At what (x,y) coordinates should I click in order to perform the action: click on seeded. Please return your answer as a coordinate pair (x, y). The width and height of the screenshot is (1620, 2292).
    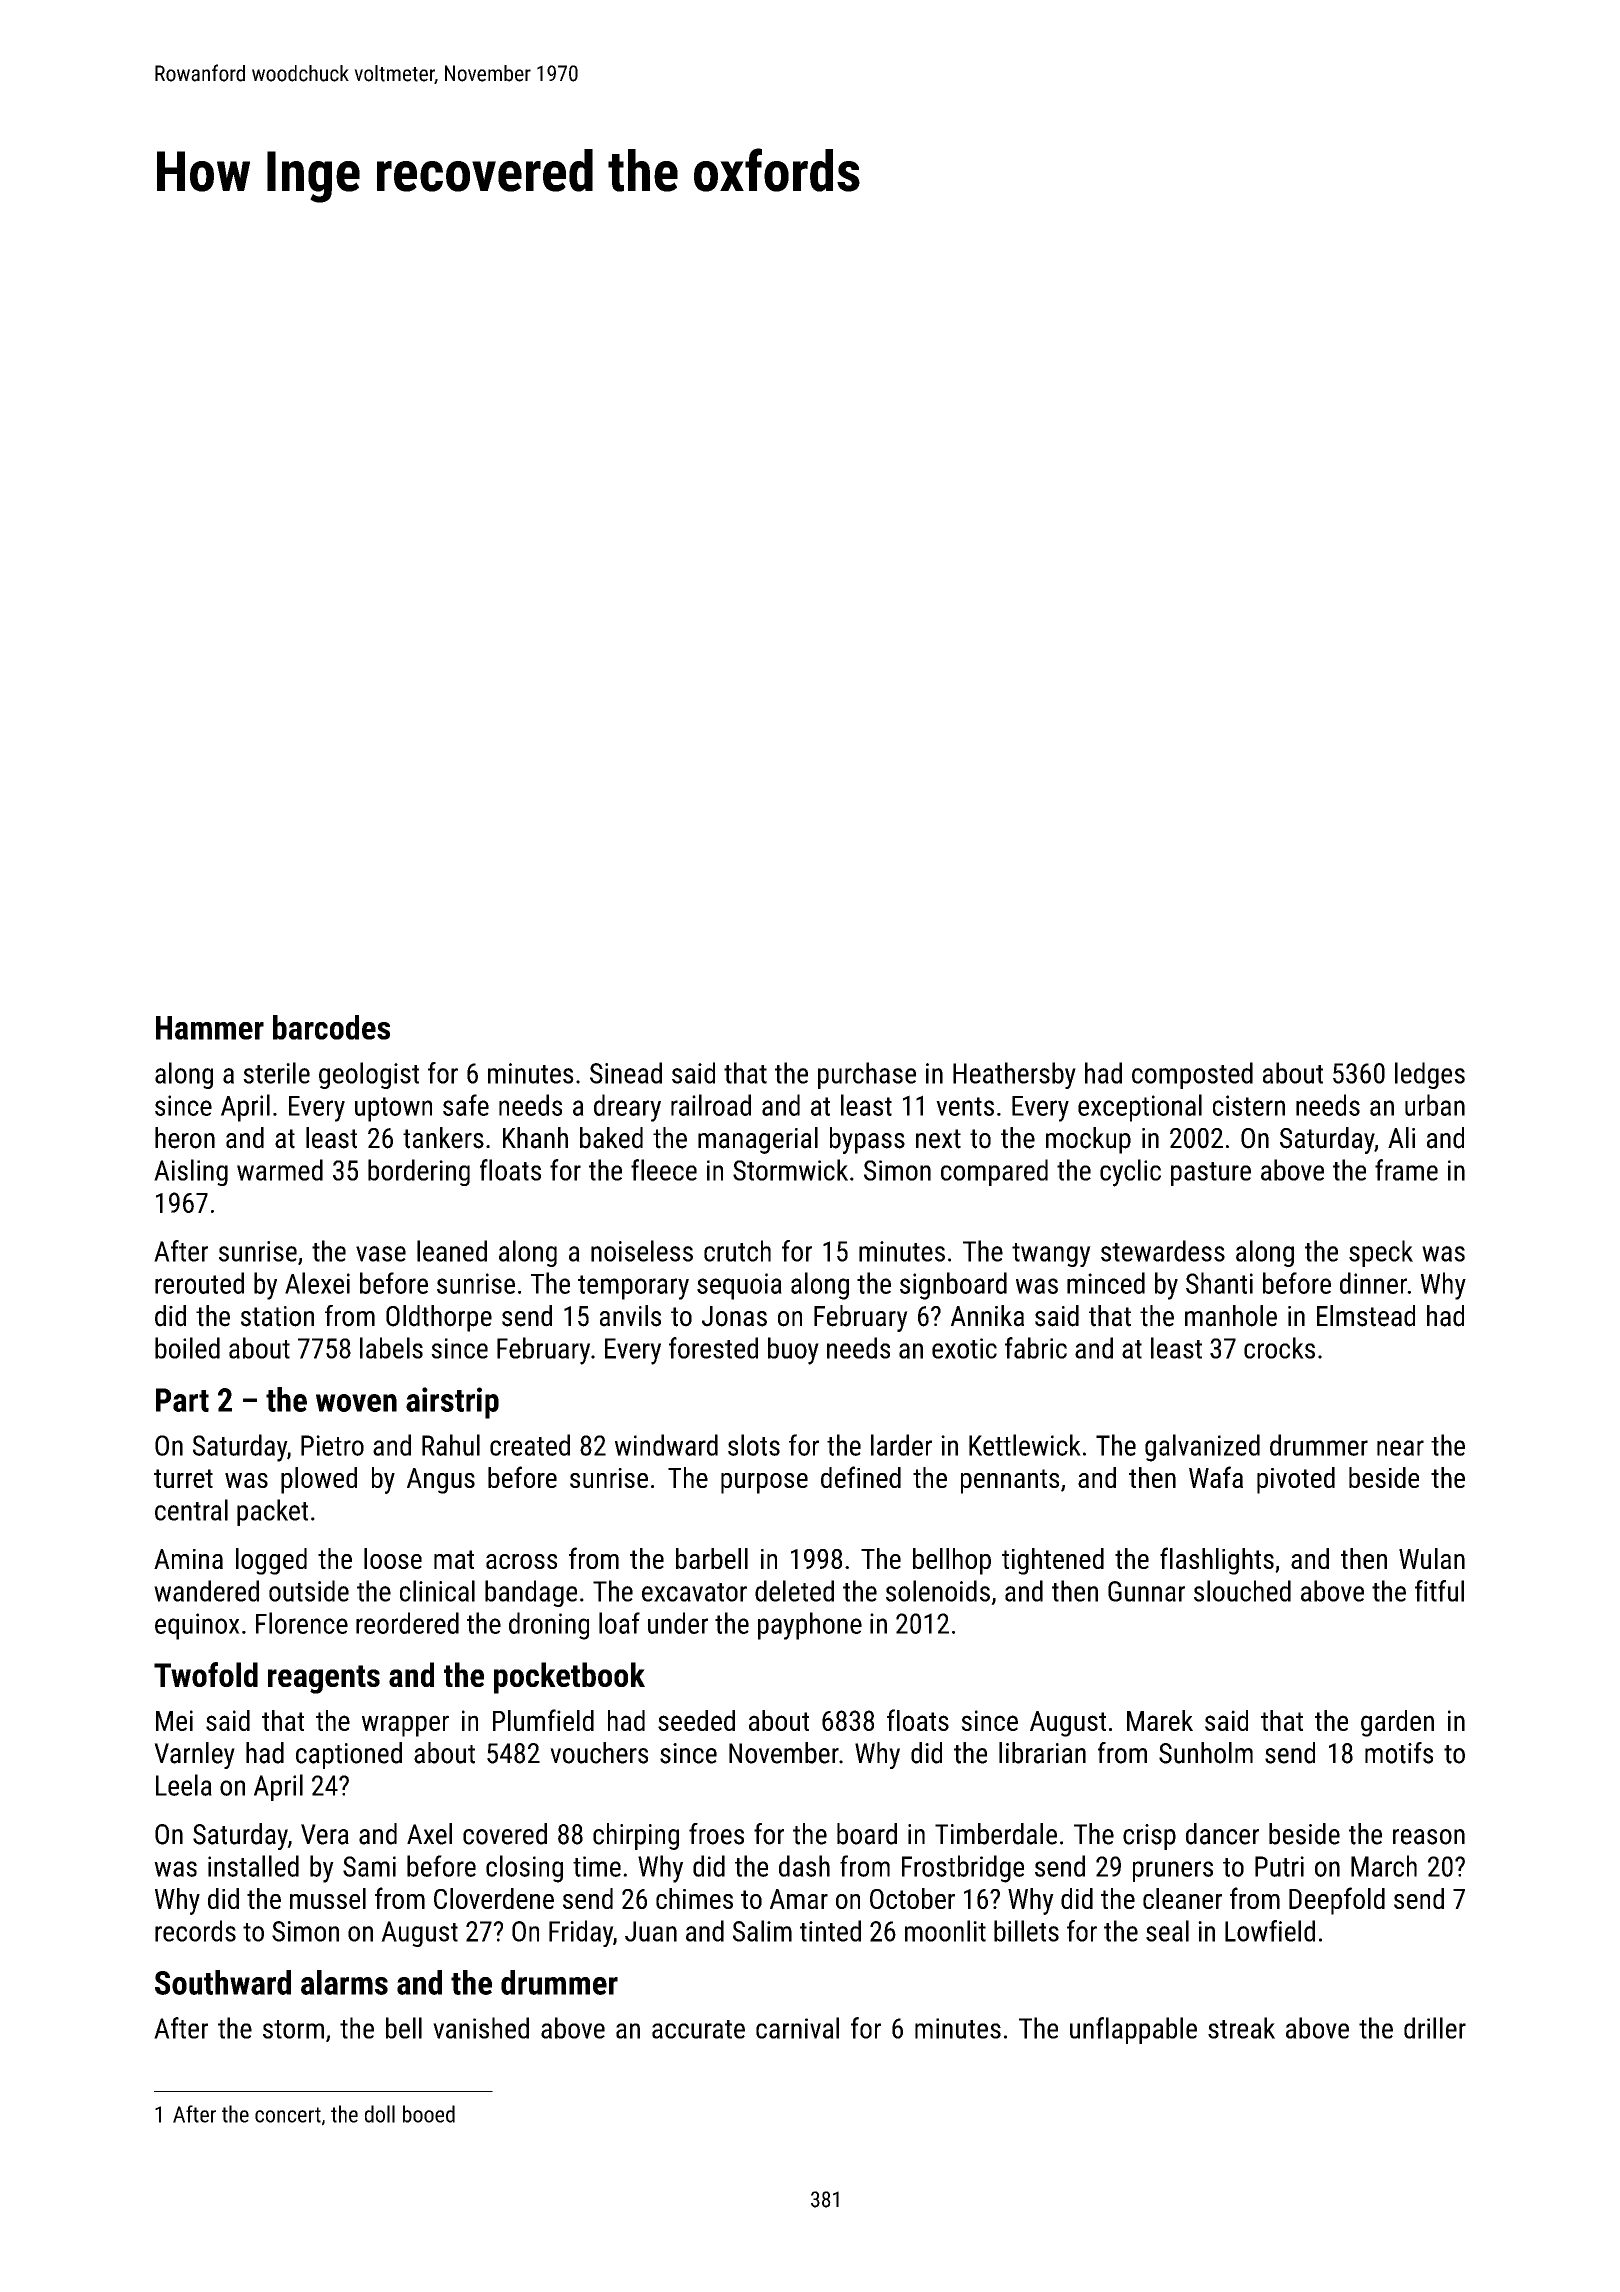
    Looking at the image, I should click on (696, 1720).
